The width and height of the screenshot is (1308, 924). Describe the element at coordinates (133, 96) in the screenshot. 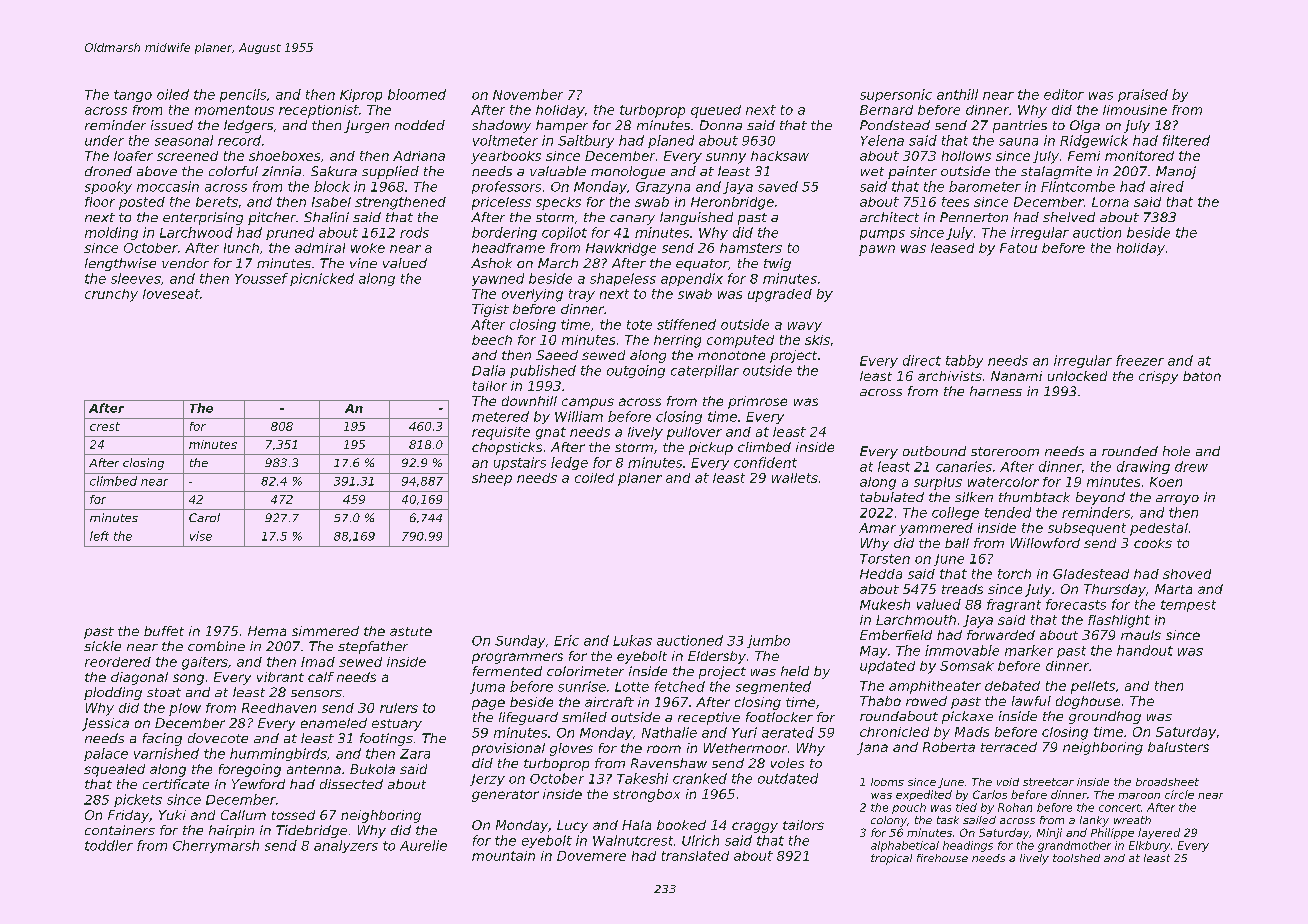

I see `tango` at that location.
